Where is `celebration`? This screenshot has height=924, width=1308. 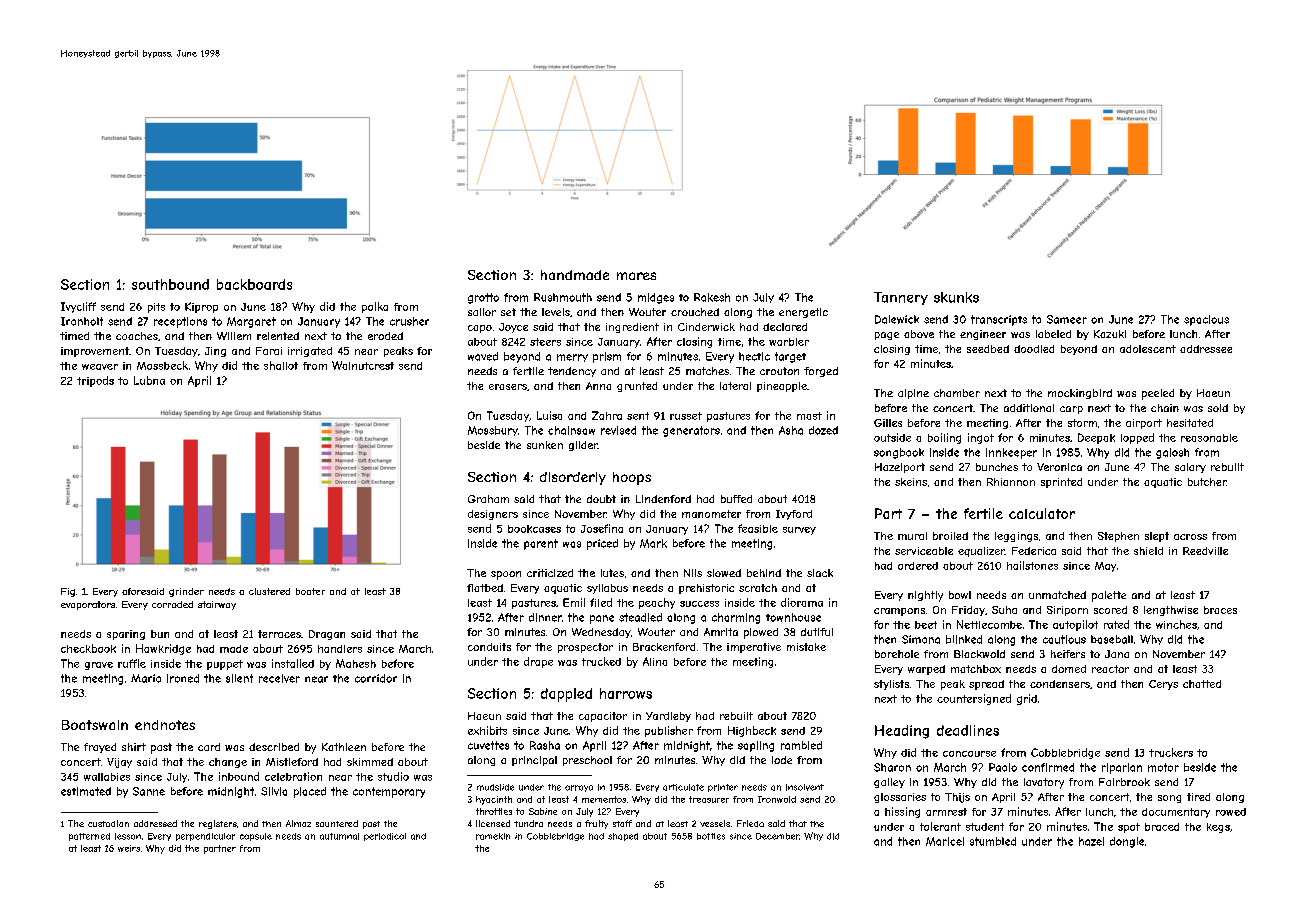 celebration is located at coordinates (293, 776).
